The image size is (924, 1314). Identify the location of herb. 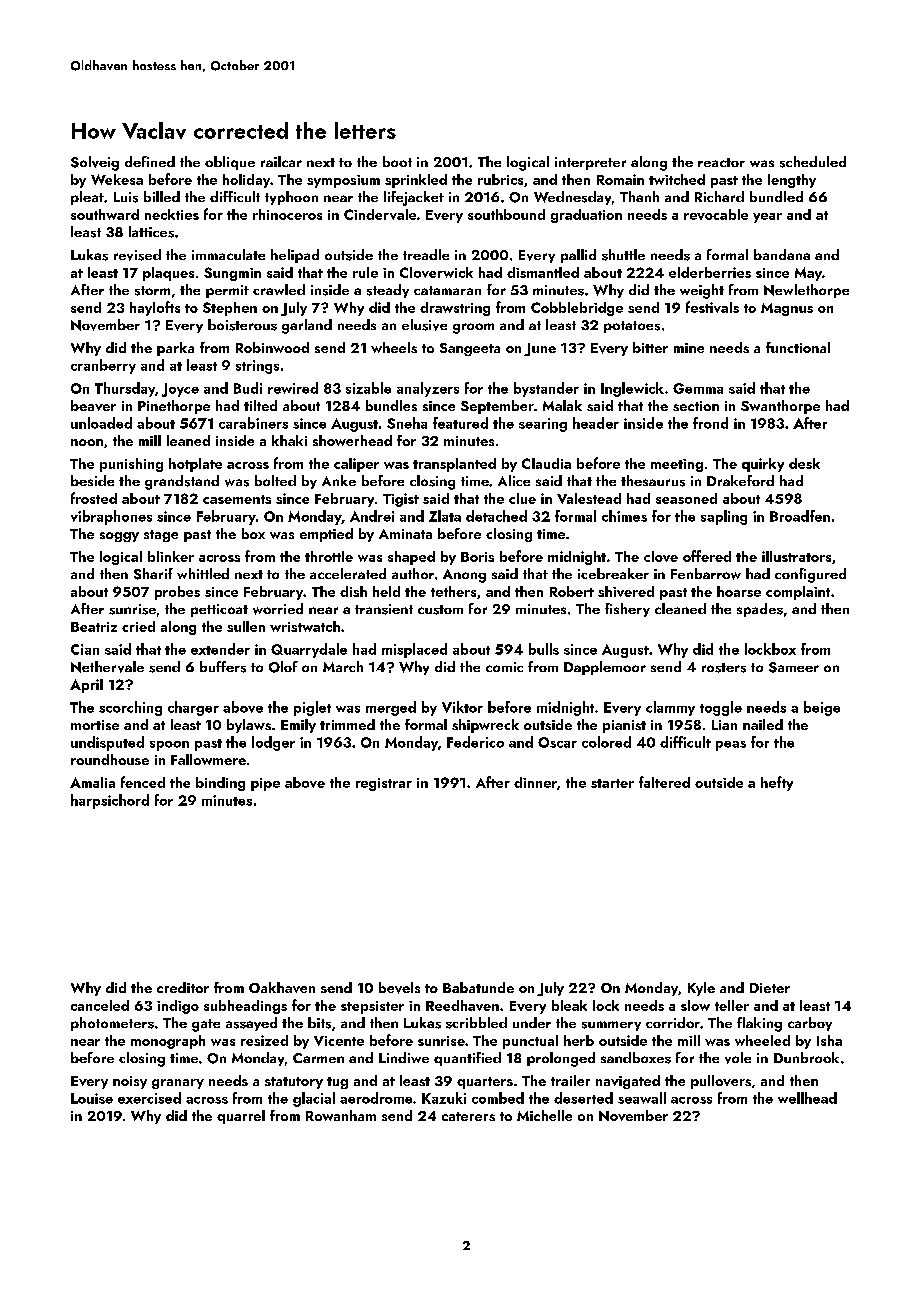
(579, 1040).
